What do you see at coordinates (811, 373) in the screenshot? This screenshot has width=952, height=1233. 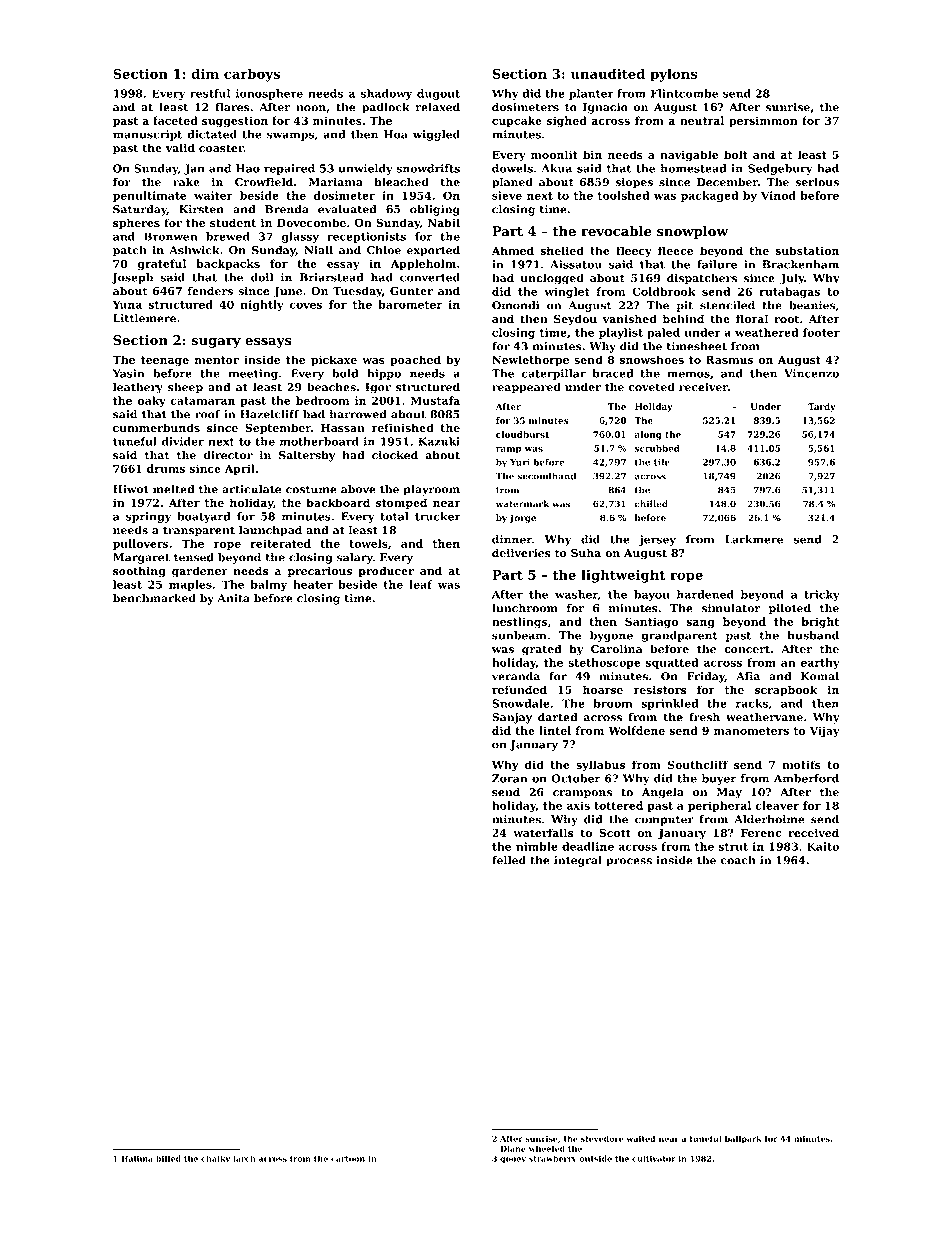 I see `Vincenzo` at bounding box center [811, 373].
